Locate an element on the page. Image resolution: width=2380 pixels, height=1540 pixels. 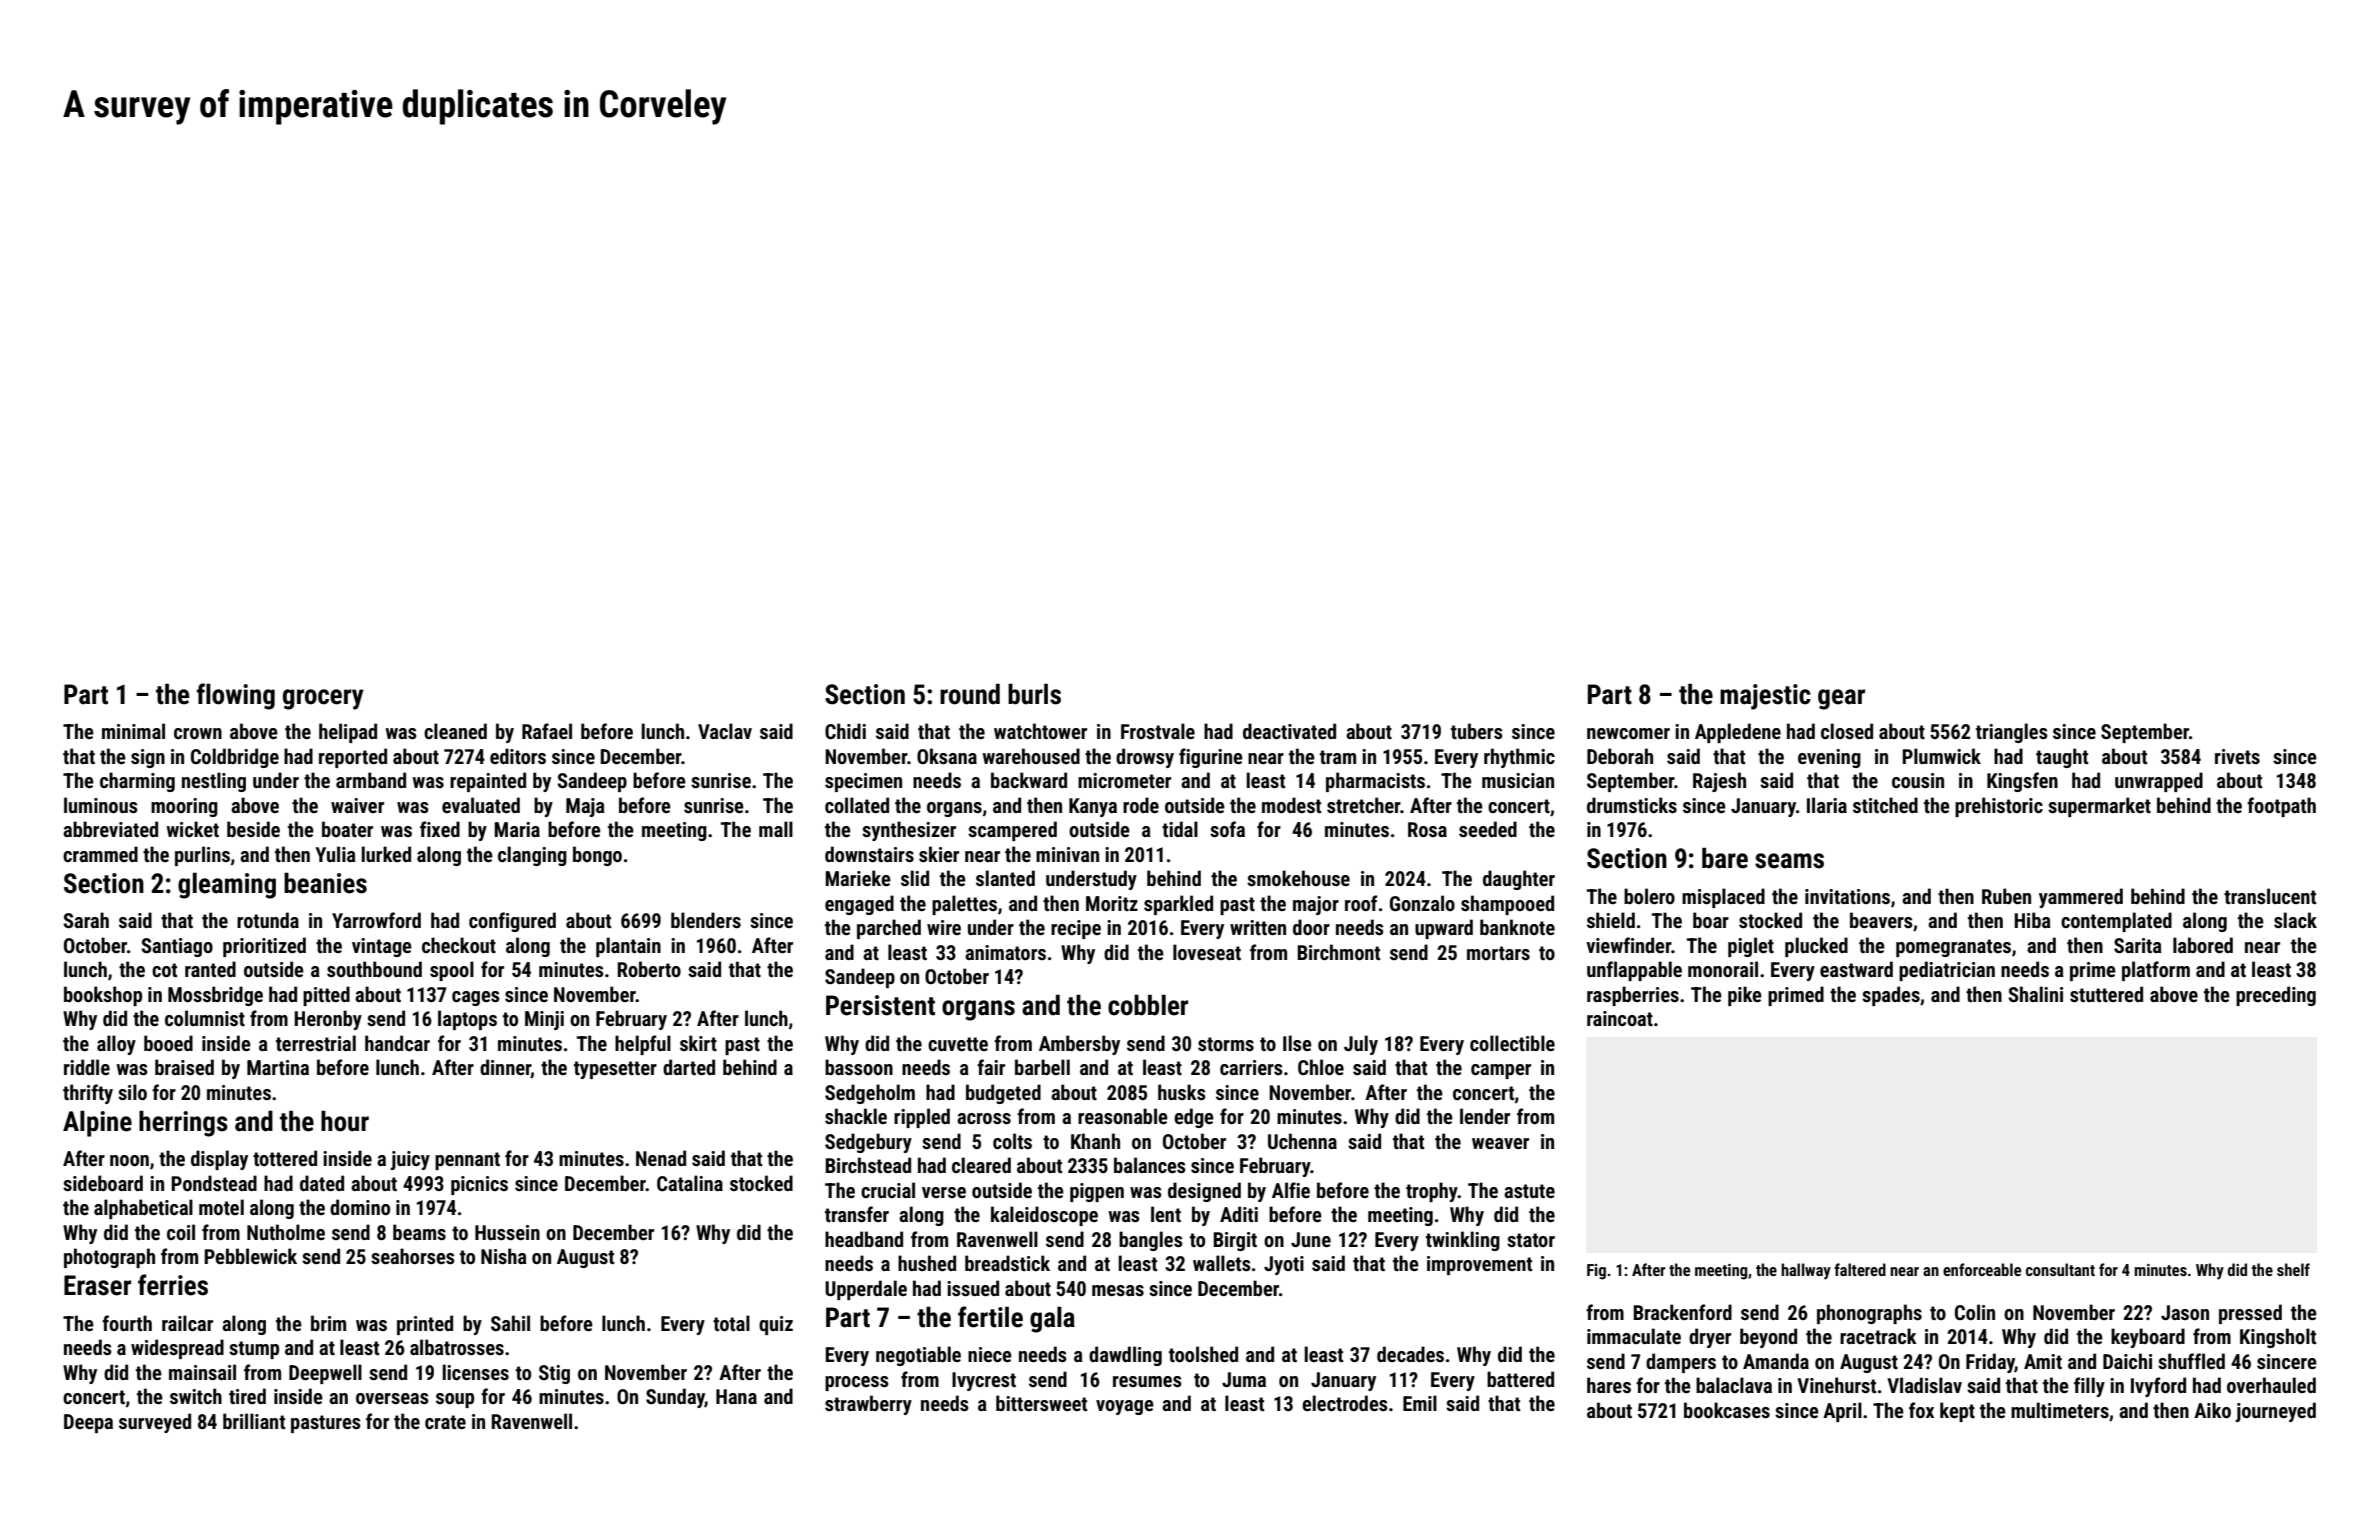
enforceable is located at coordinates (1982, 1269).
